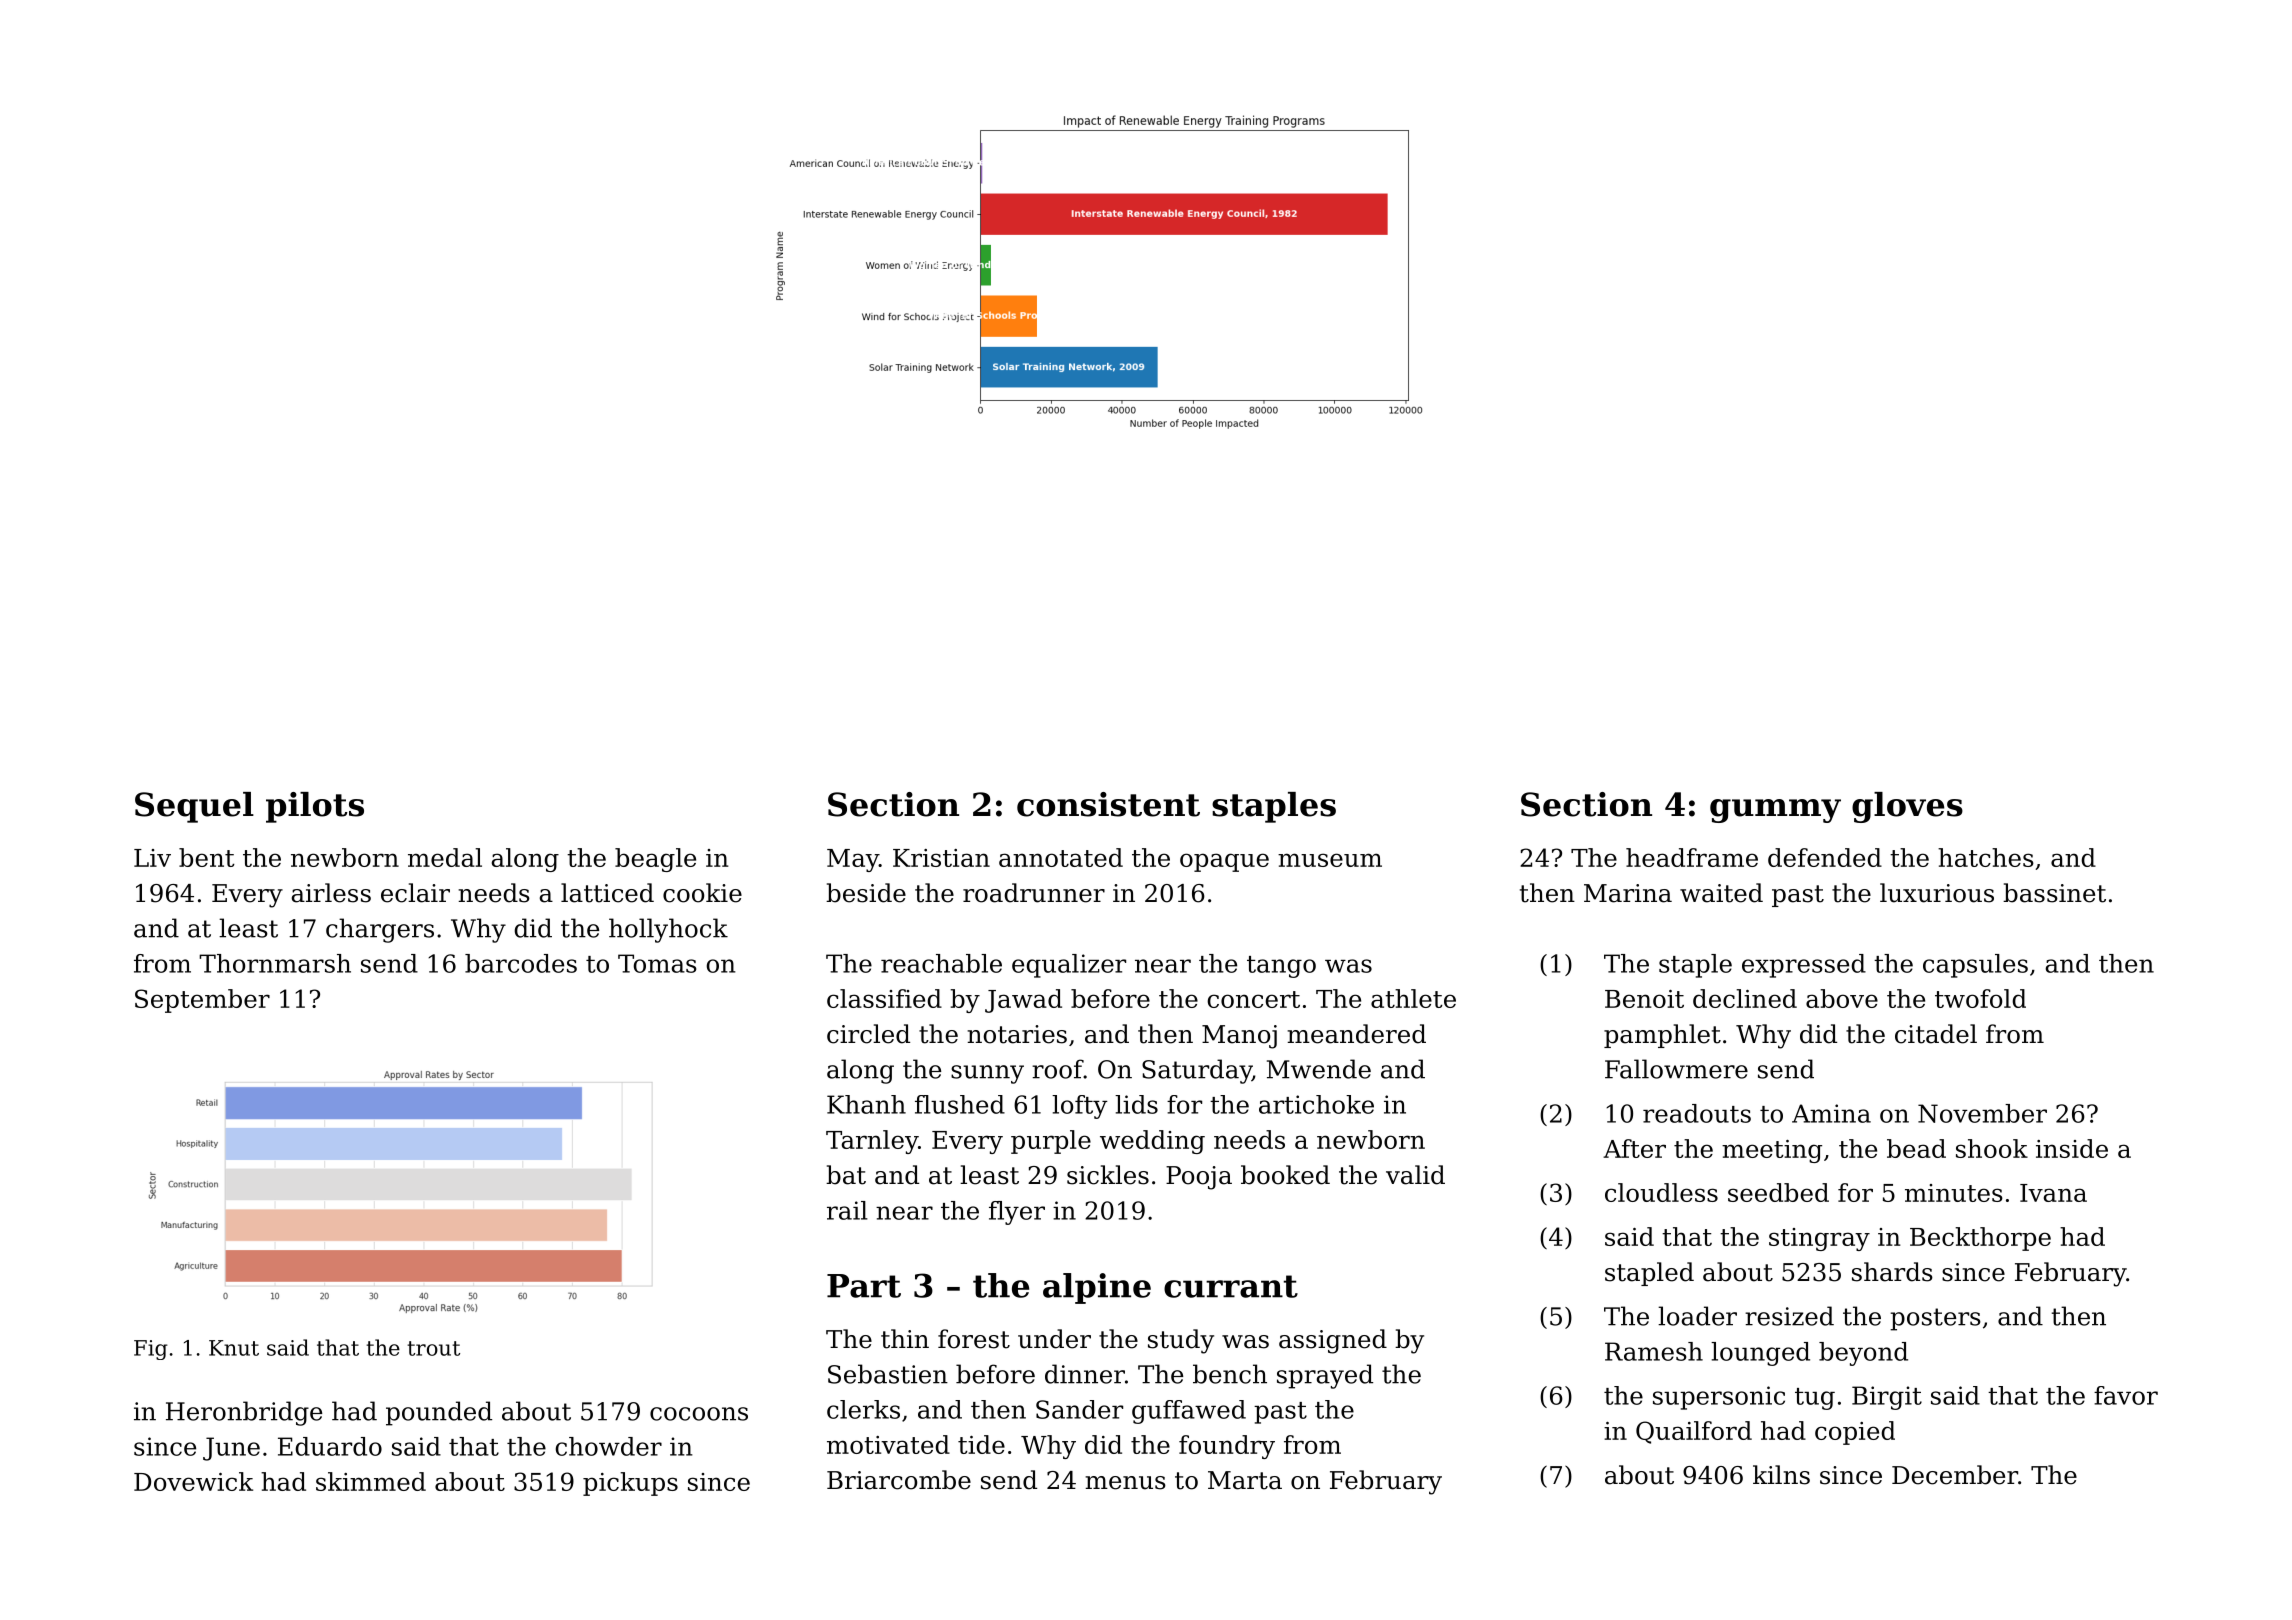  I want to click on skimmed, so click(371, 1481).
